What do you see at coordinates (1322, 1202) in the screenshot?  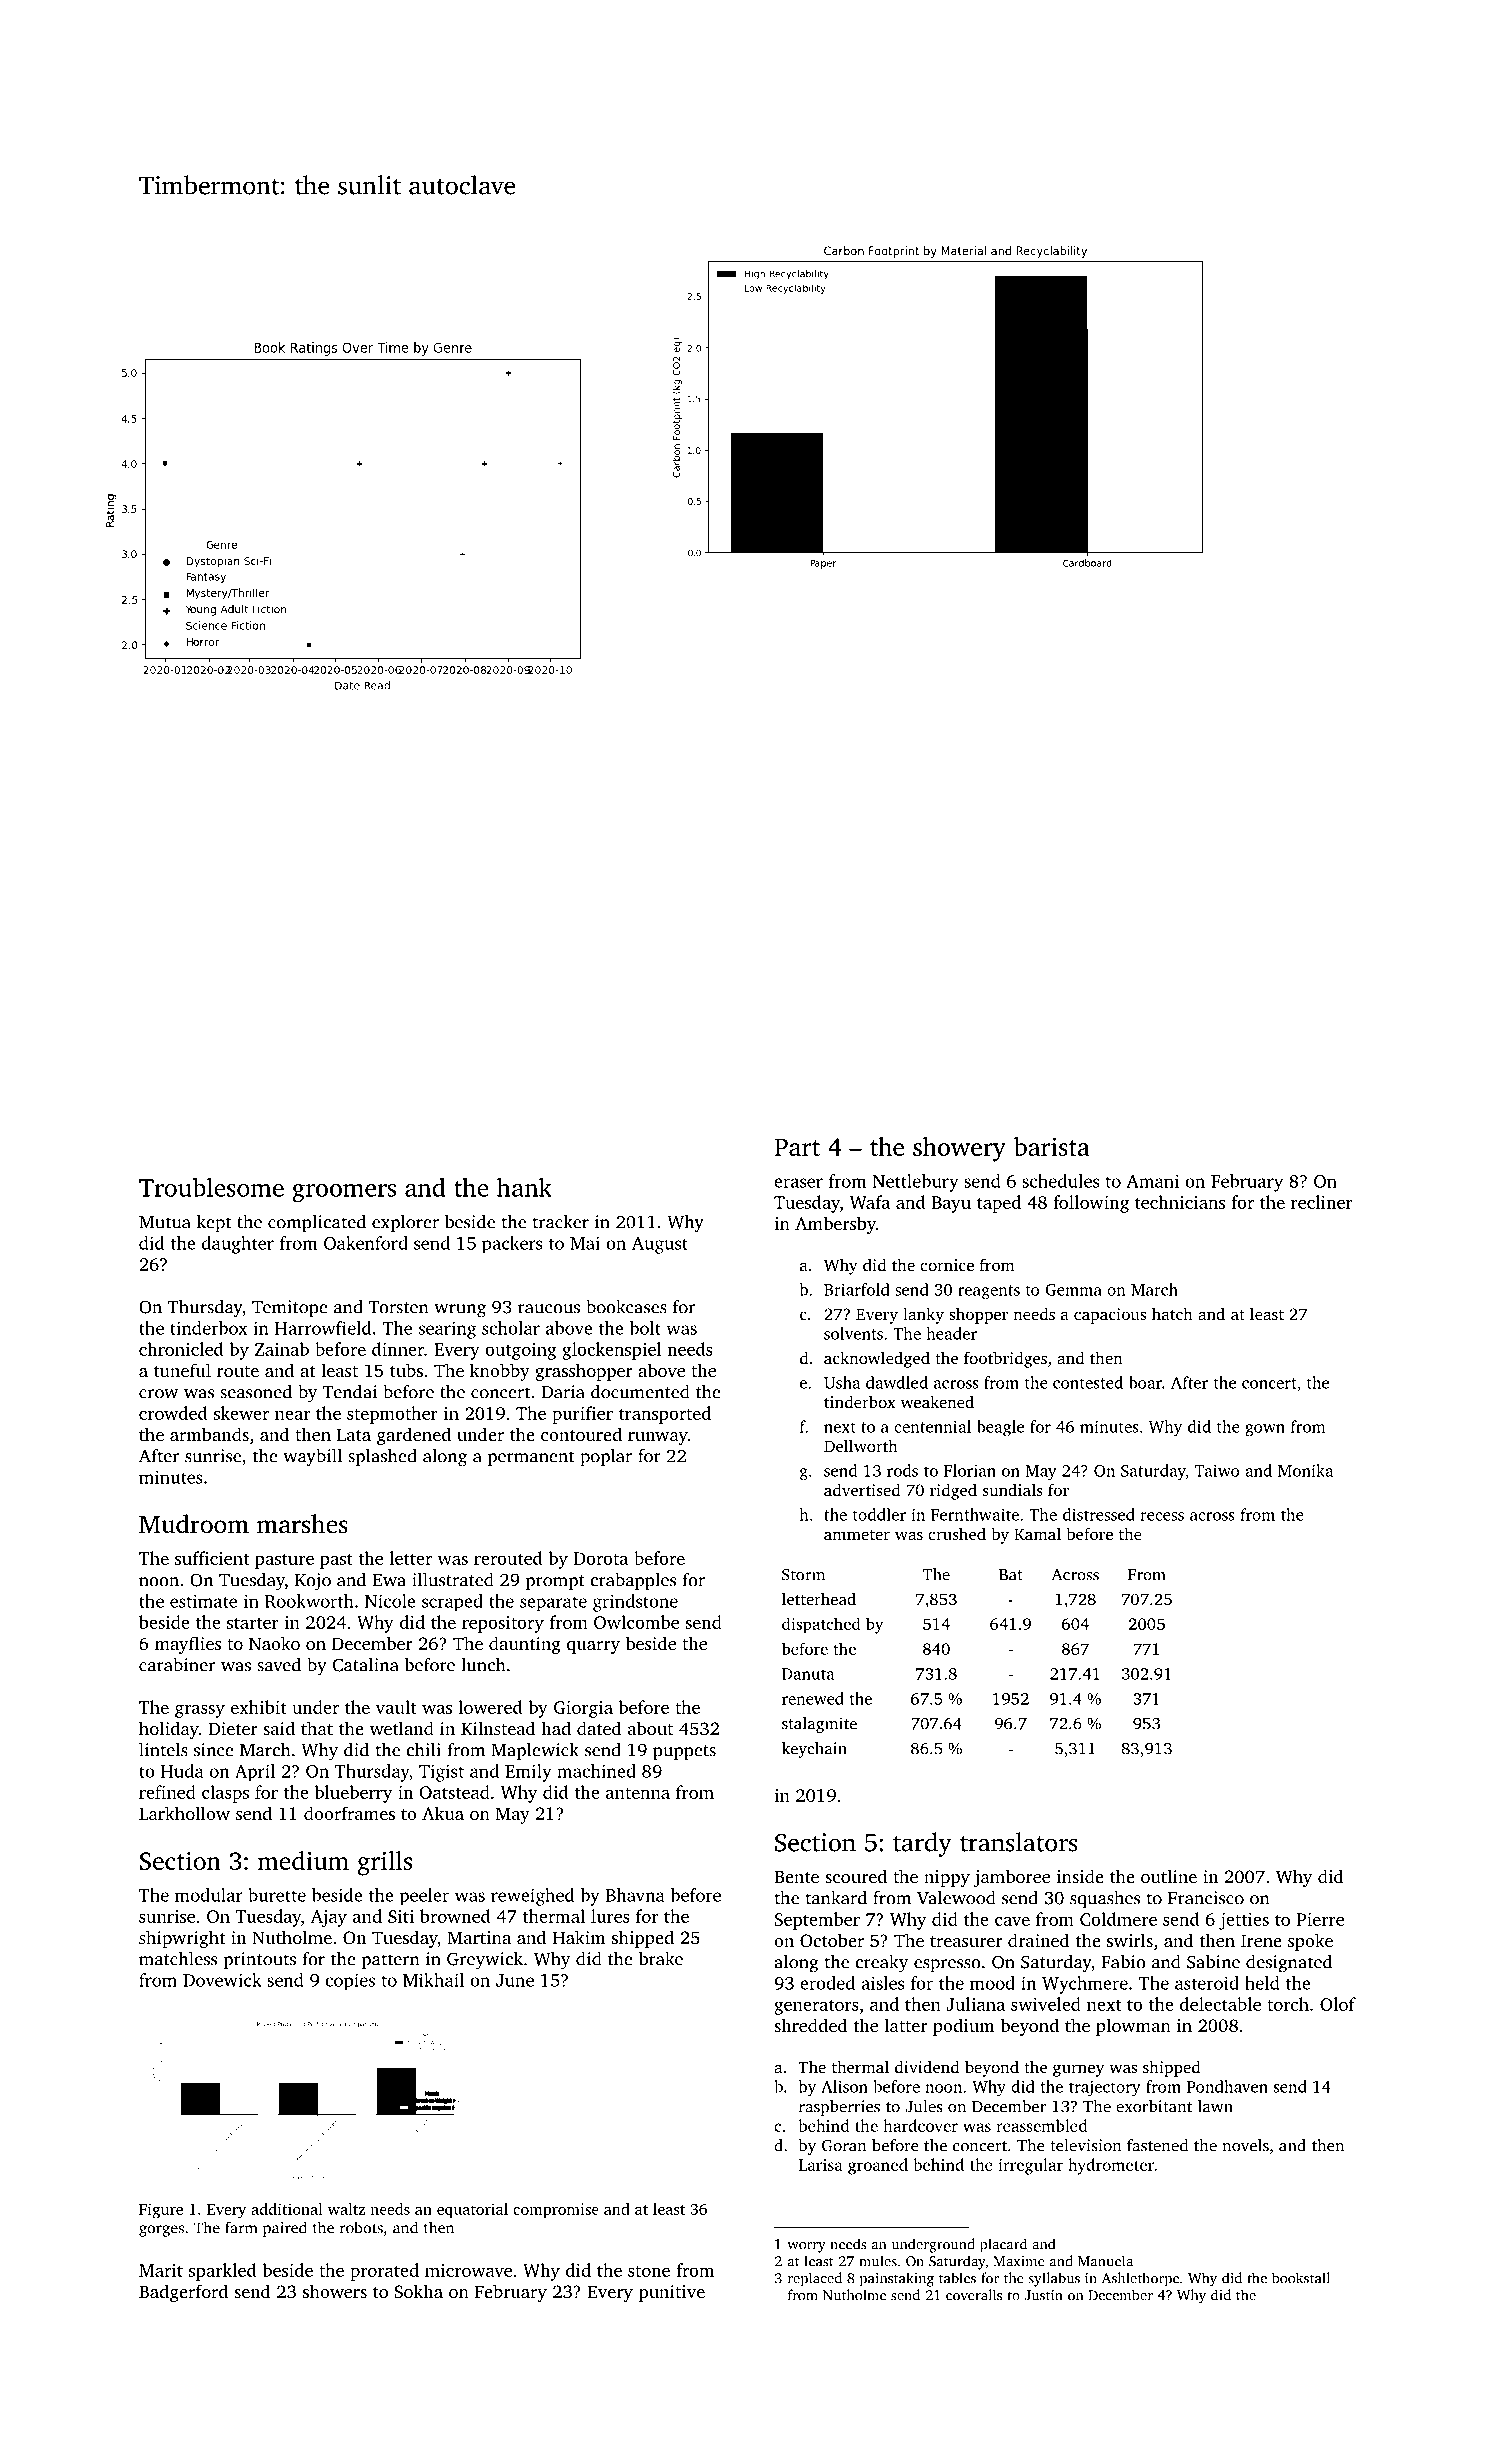 I see `recliner` at bounding box center [1322, 1202].
